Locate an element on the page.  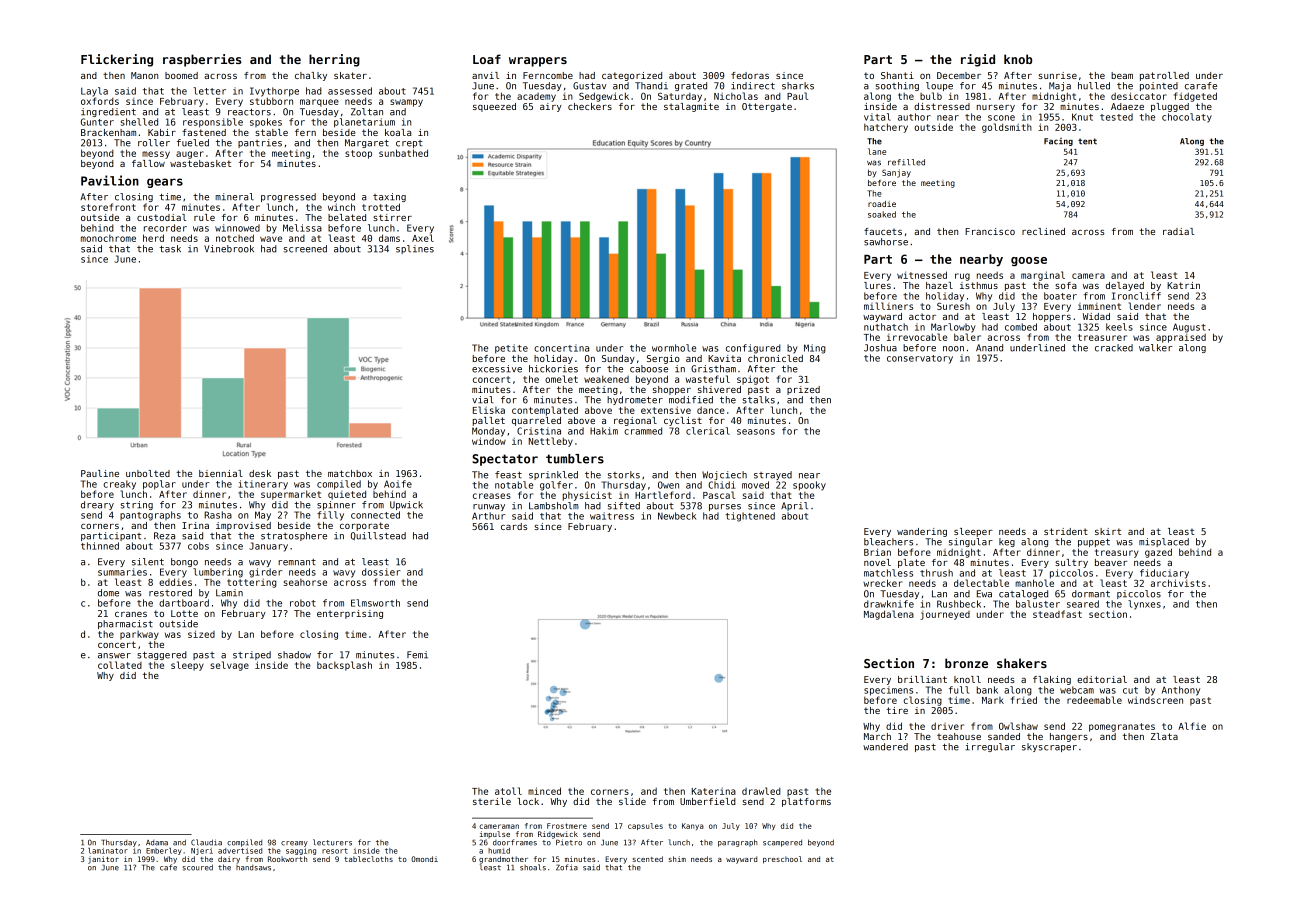
letter is located at coordinates (209, 91).
